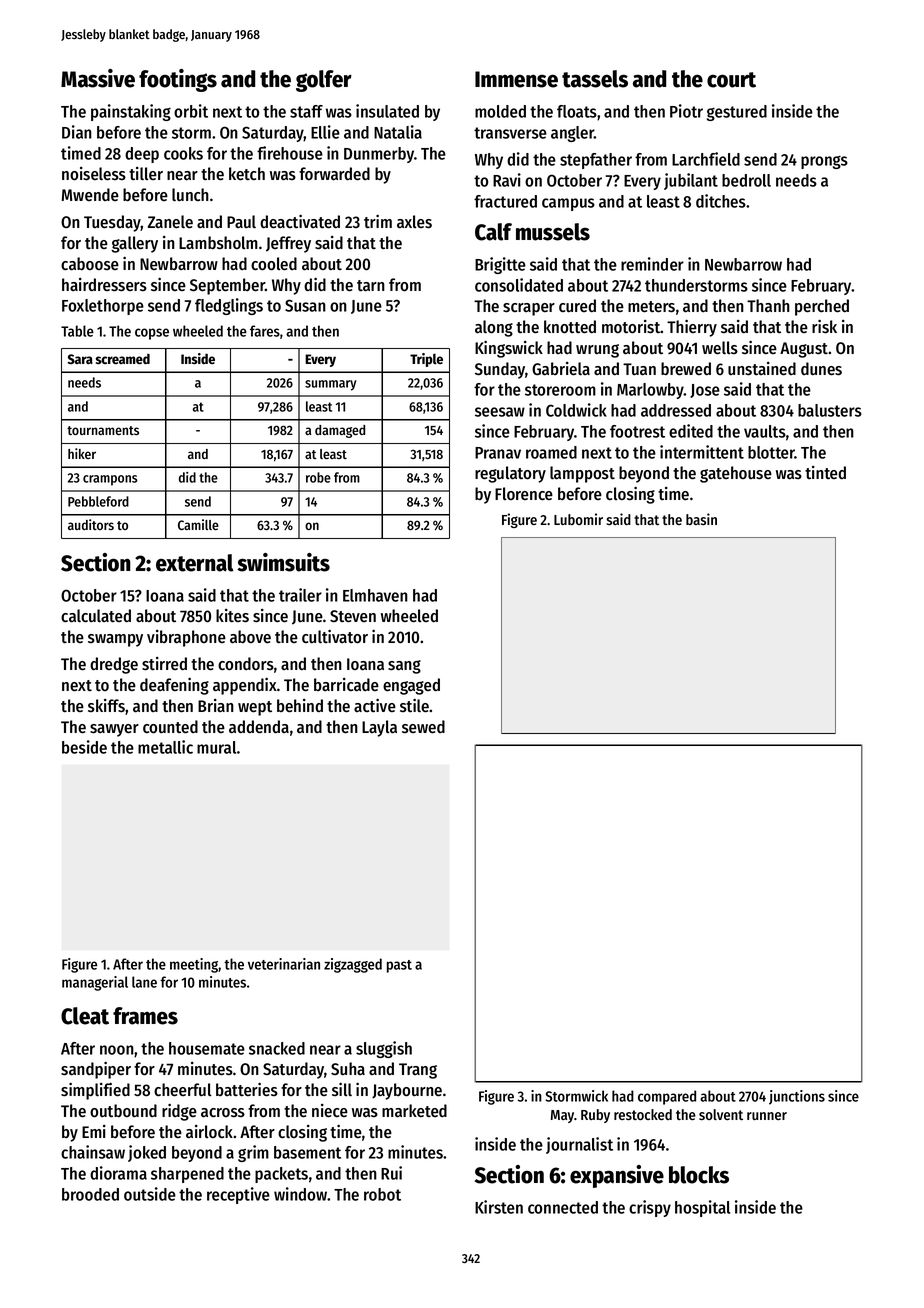 Image resolution: width=924 pixels, height=1308 pixels. Describe the element at coordinates (379, 728) in the image. I see `Layla` at that location.
